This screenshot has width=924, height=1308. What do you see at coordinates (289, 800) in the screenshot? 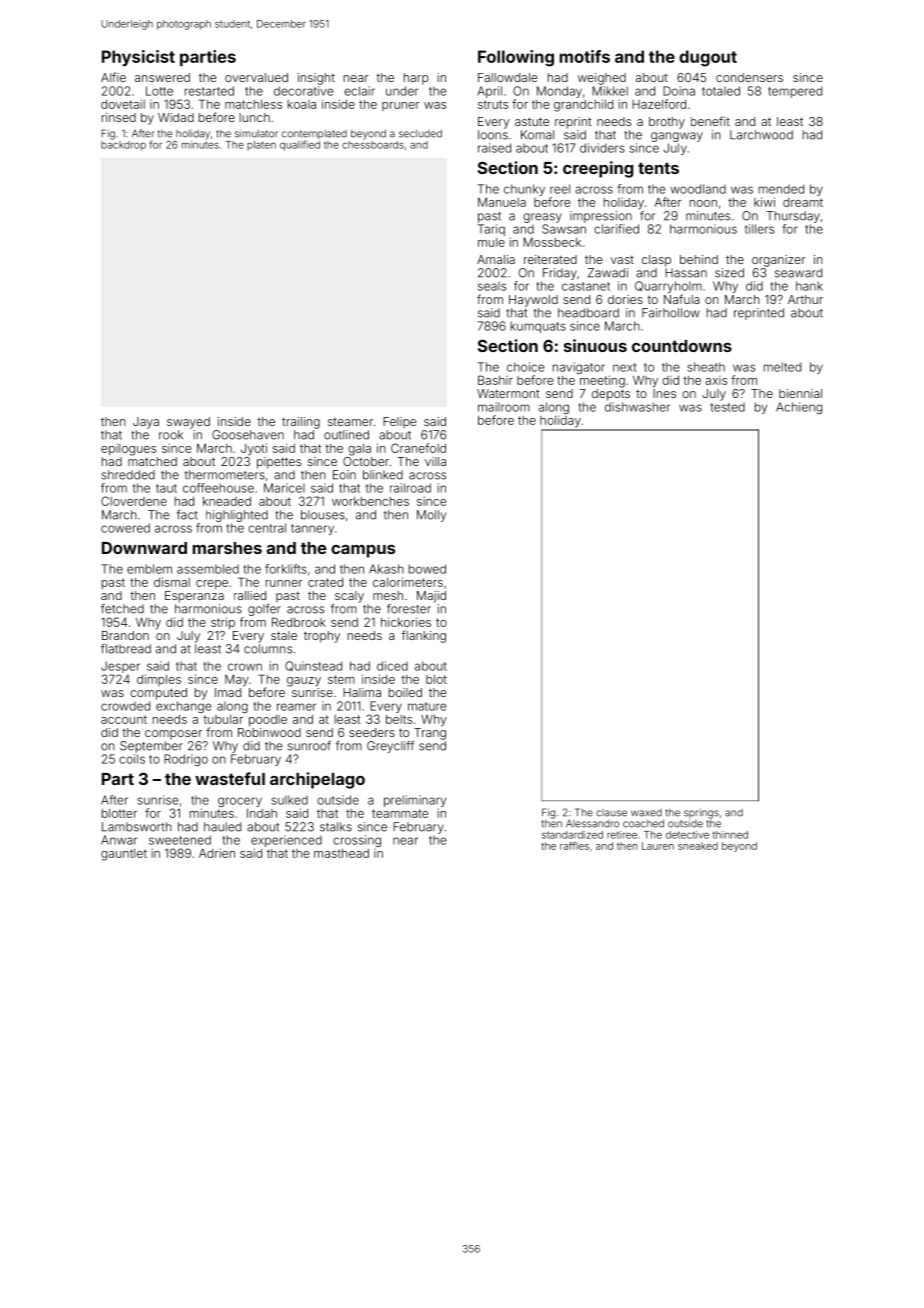
I see `sulked` at bounding box center [289, 800].
